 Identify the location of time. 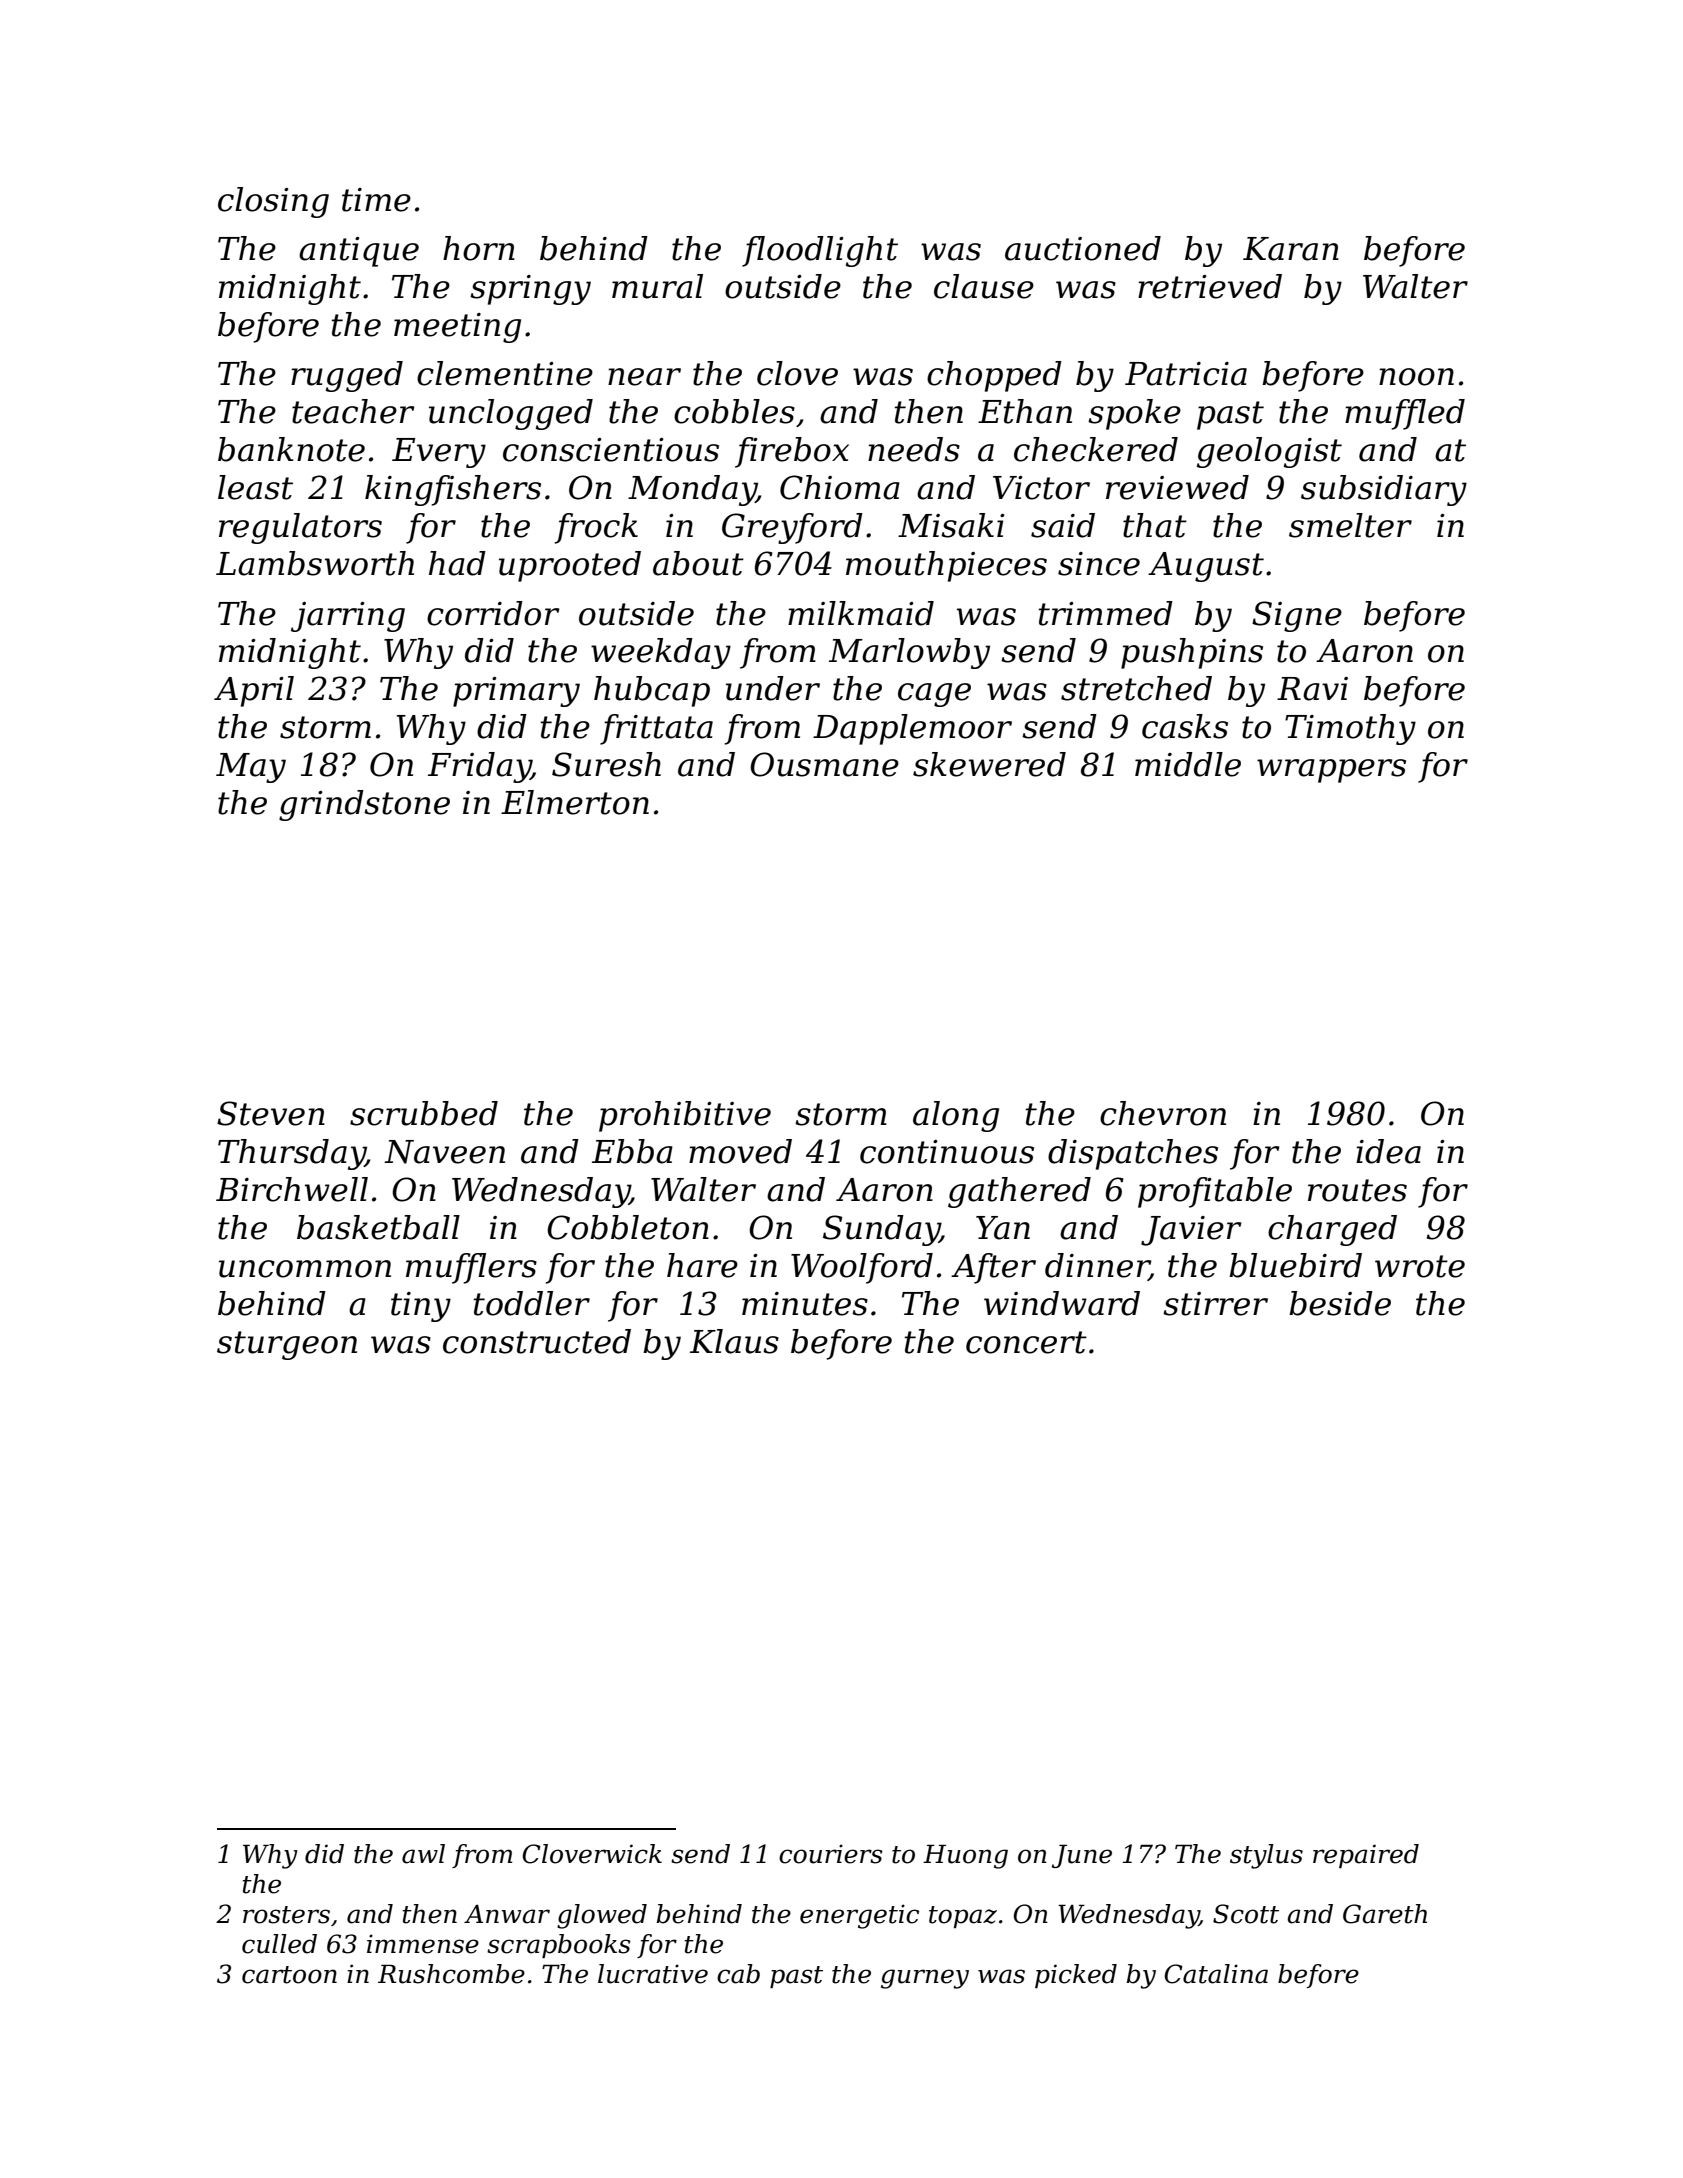
(376, 200).
